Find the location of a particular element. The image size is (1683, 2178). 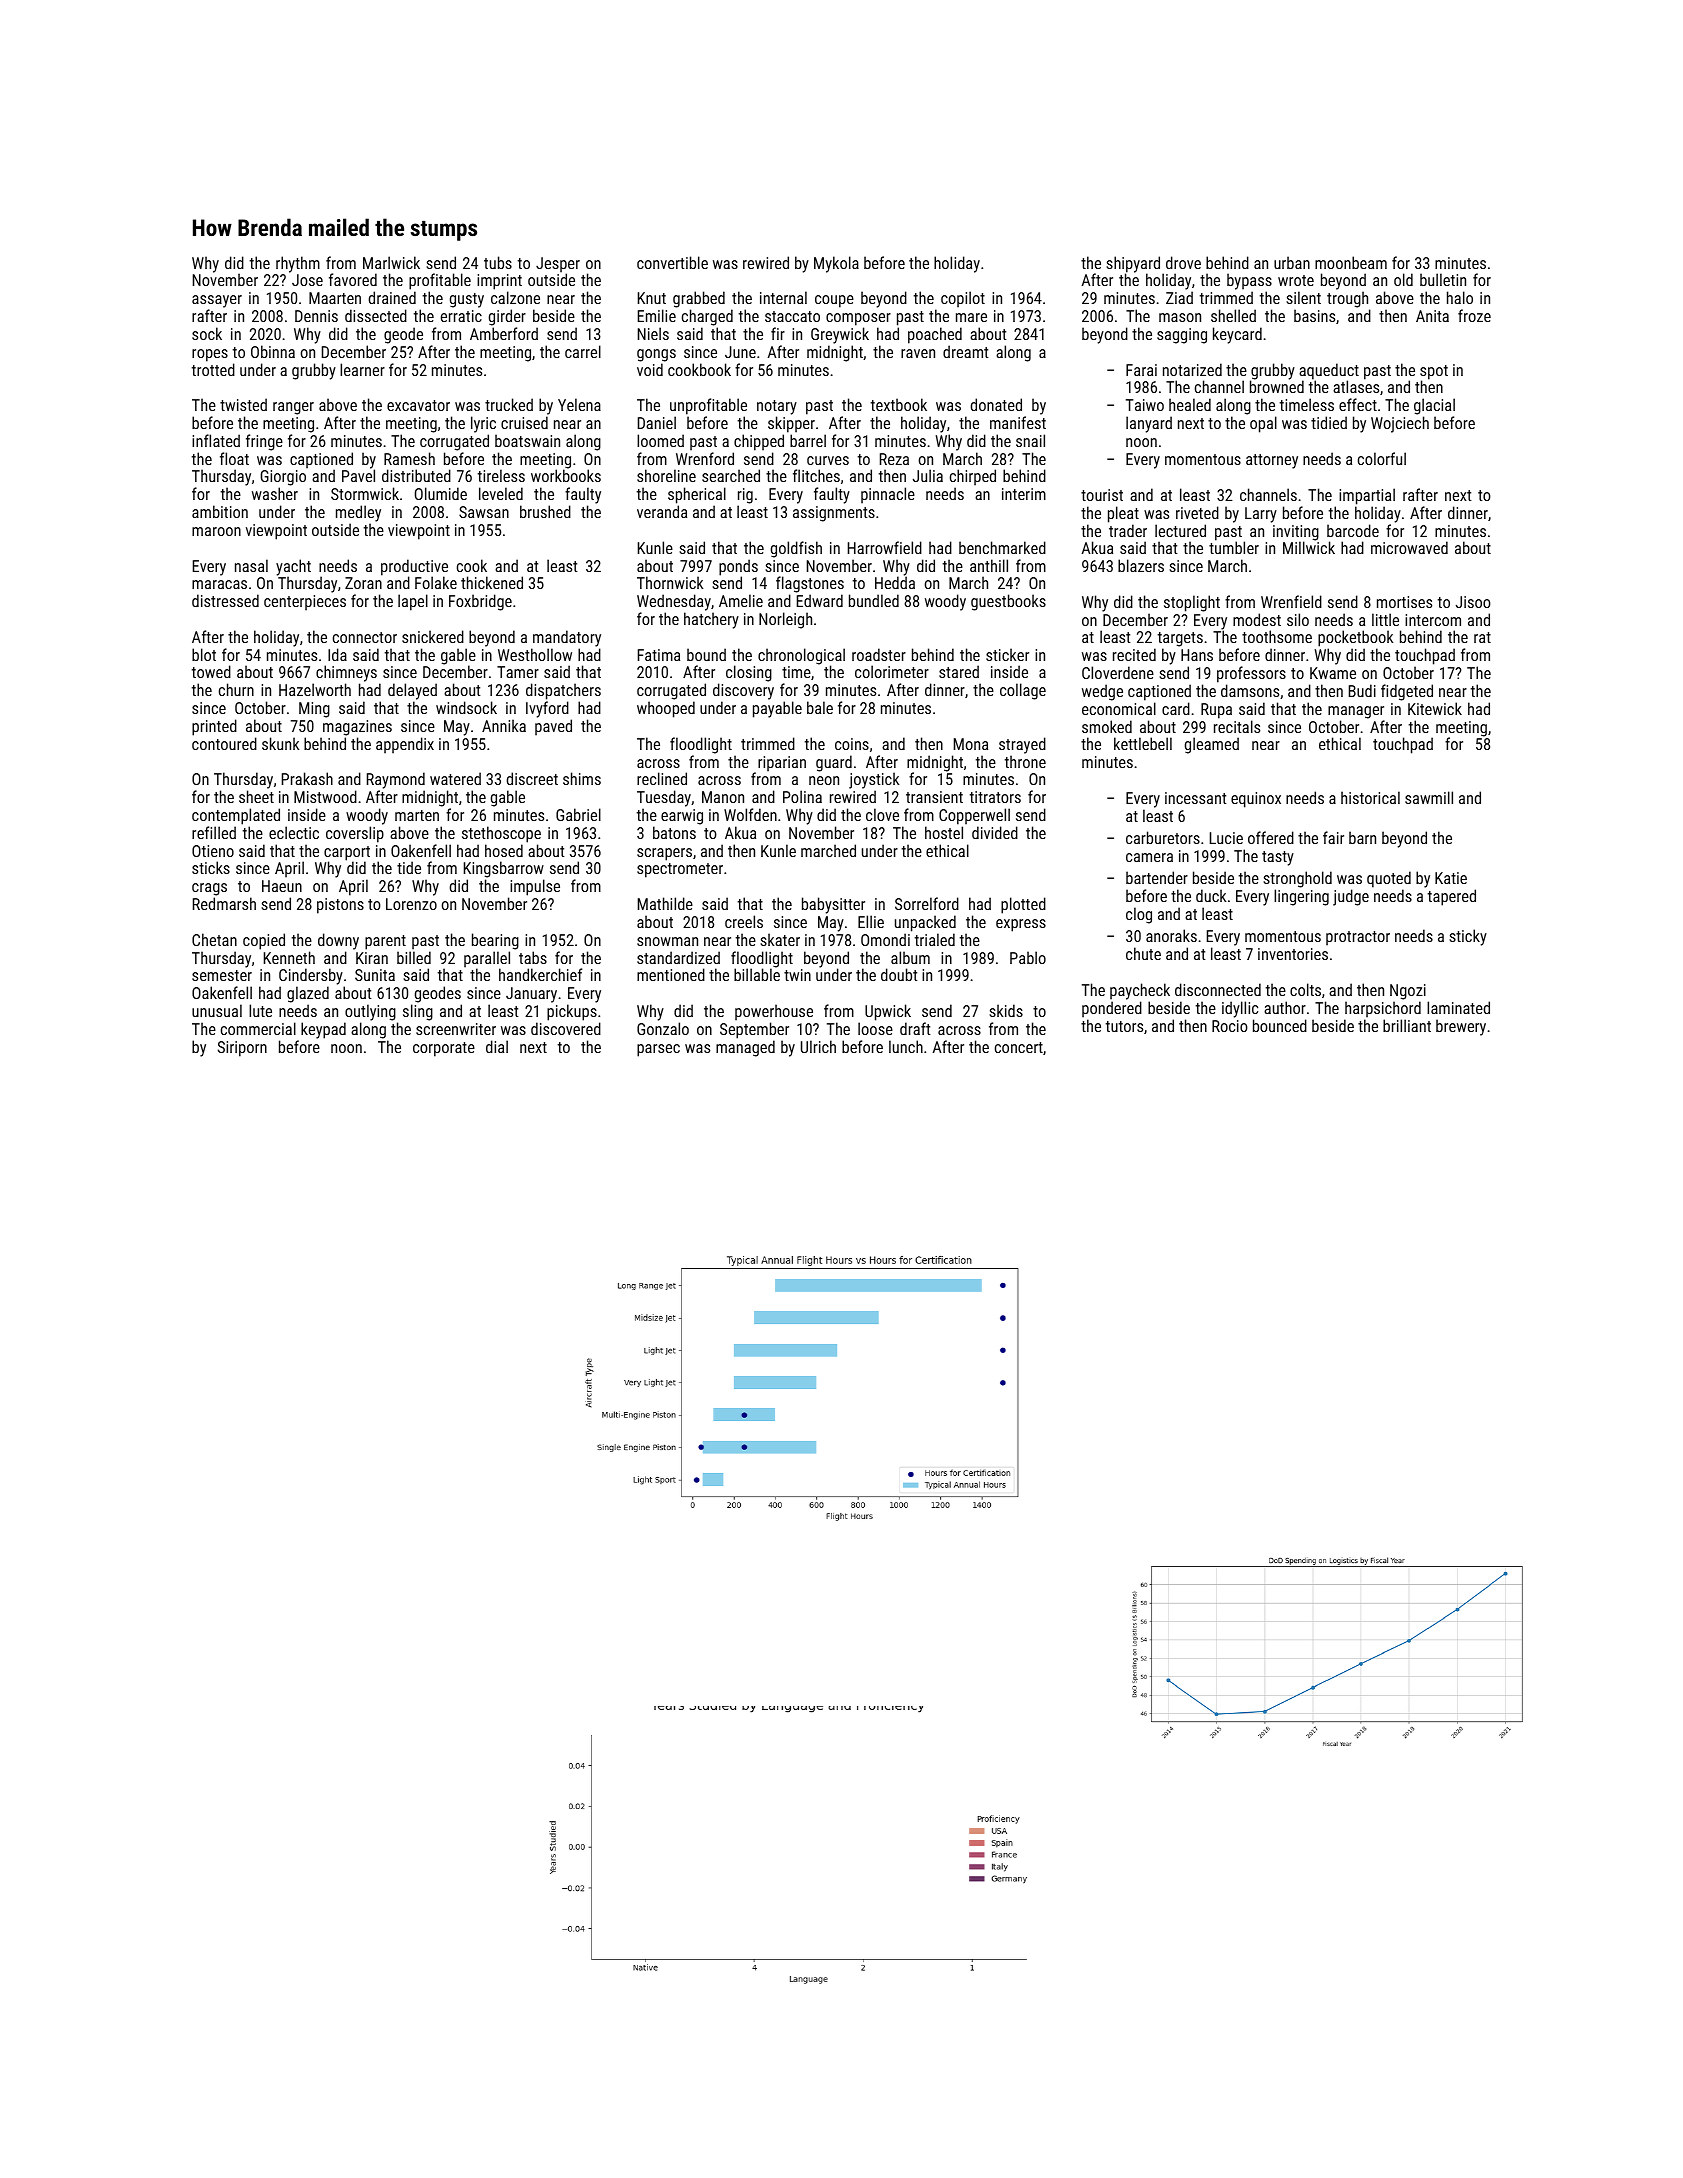

disconnected is located at coordinates (1218, 989).
